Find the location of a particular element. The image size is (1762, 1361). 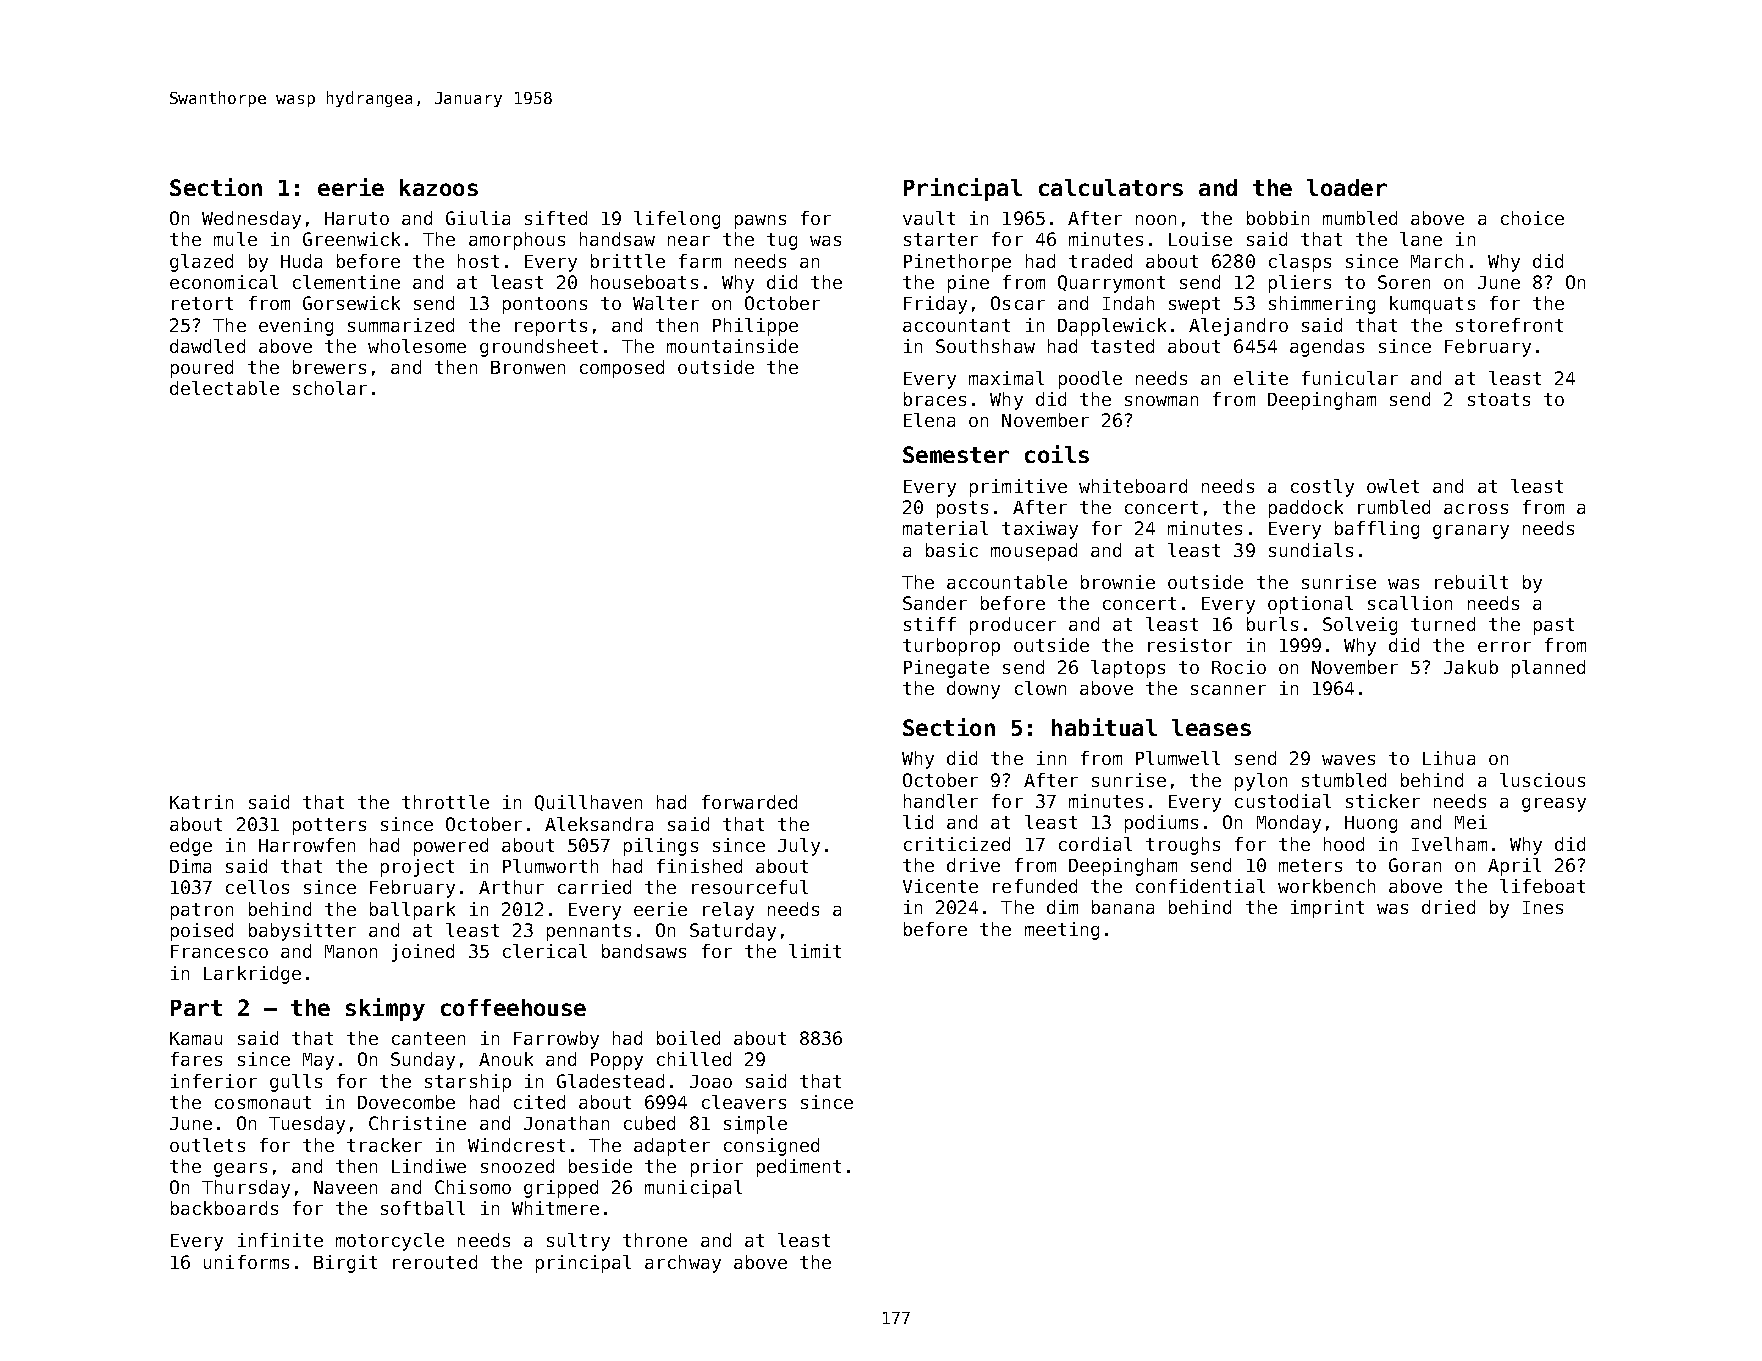

archway is located at coordinates (683, 1264).
